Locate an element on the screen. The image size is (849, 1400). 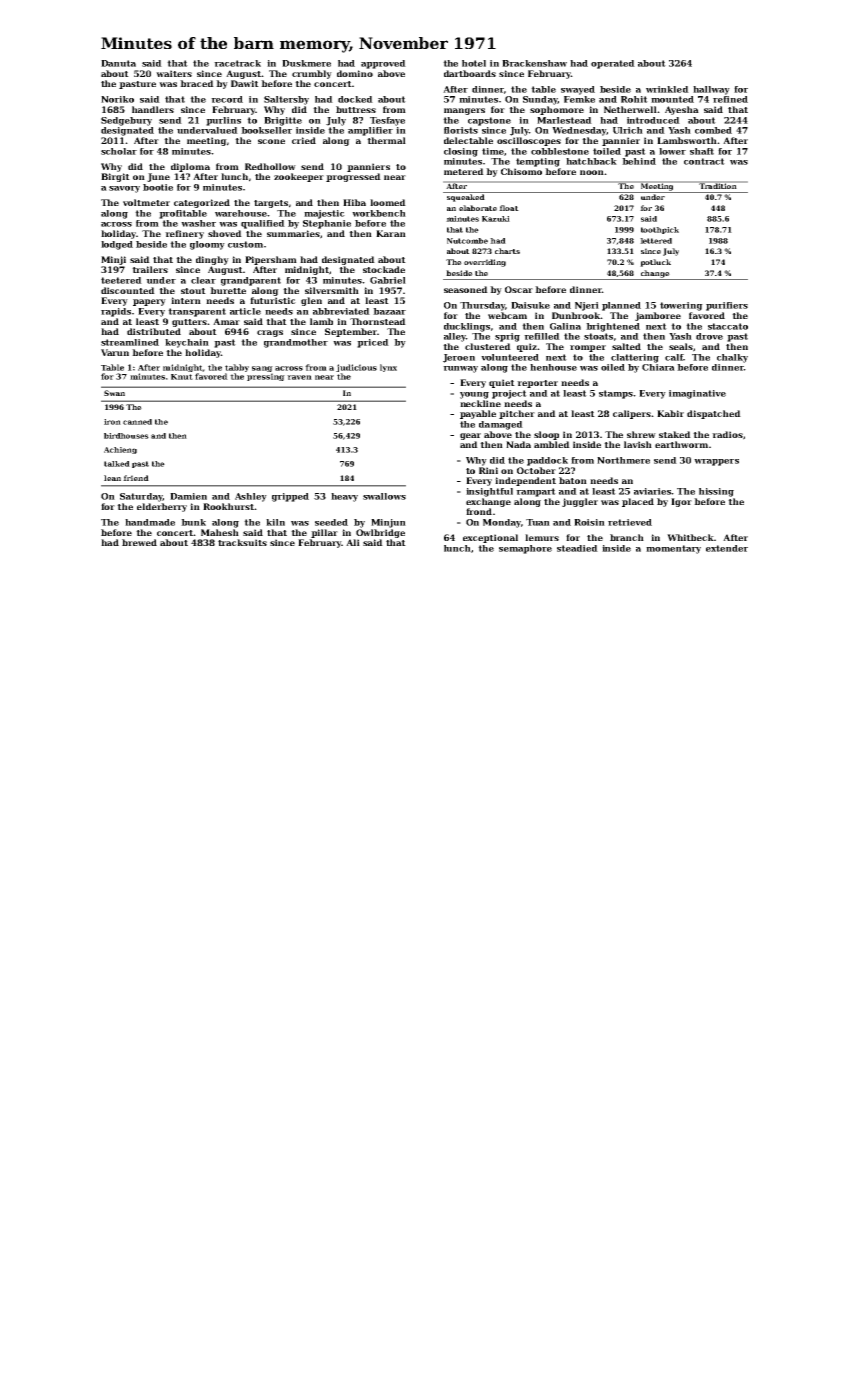
drove is located at coordinates (709, 336).
